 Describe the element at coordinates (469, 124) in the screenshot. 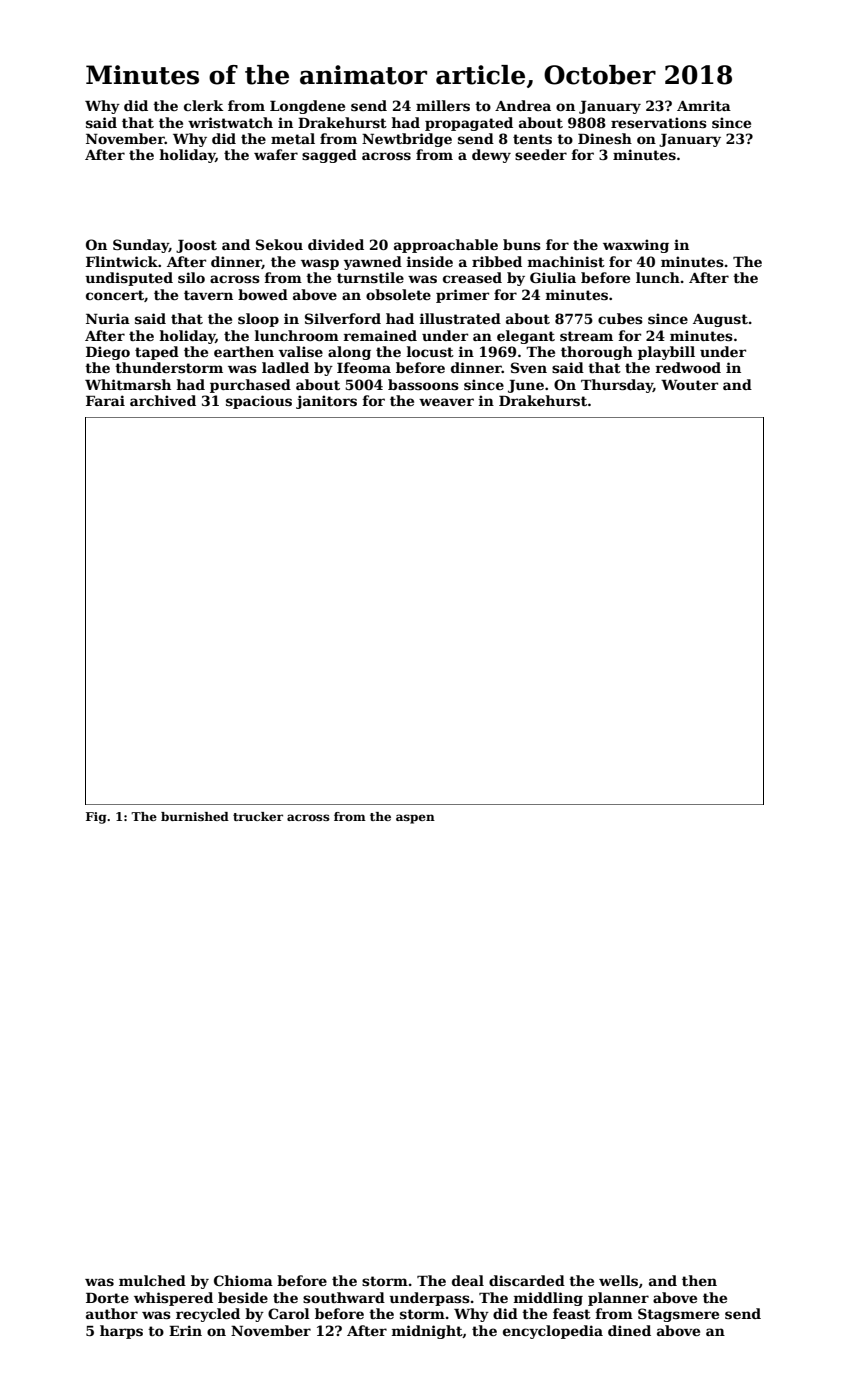

I see `propagated` at that location.
